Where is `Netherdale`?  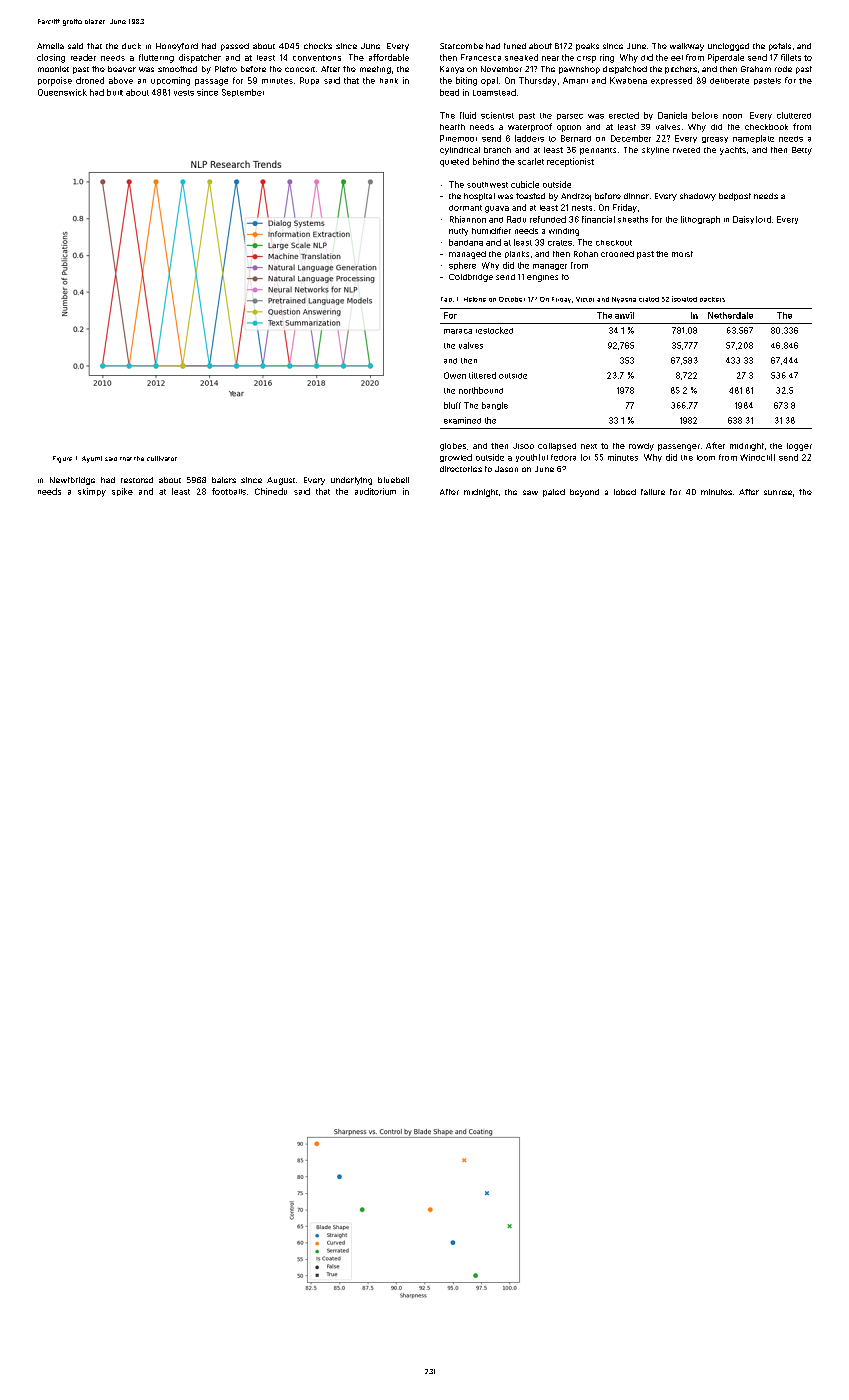
Netherdale is located at coordinates (730, 315).
